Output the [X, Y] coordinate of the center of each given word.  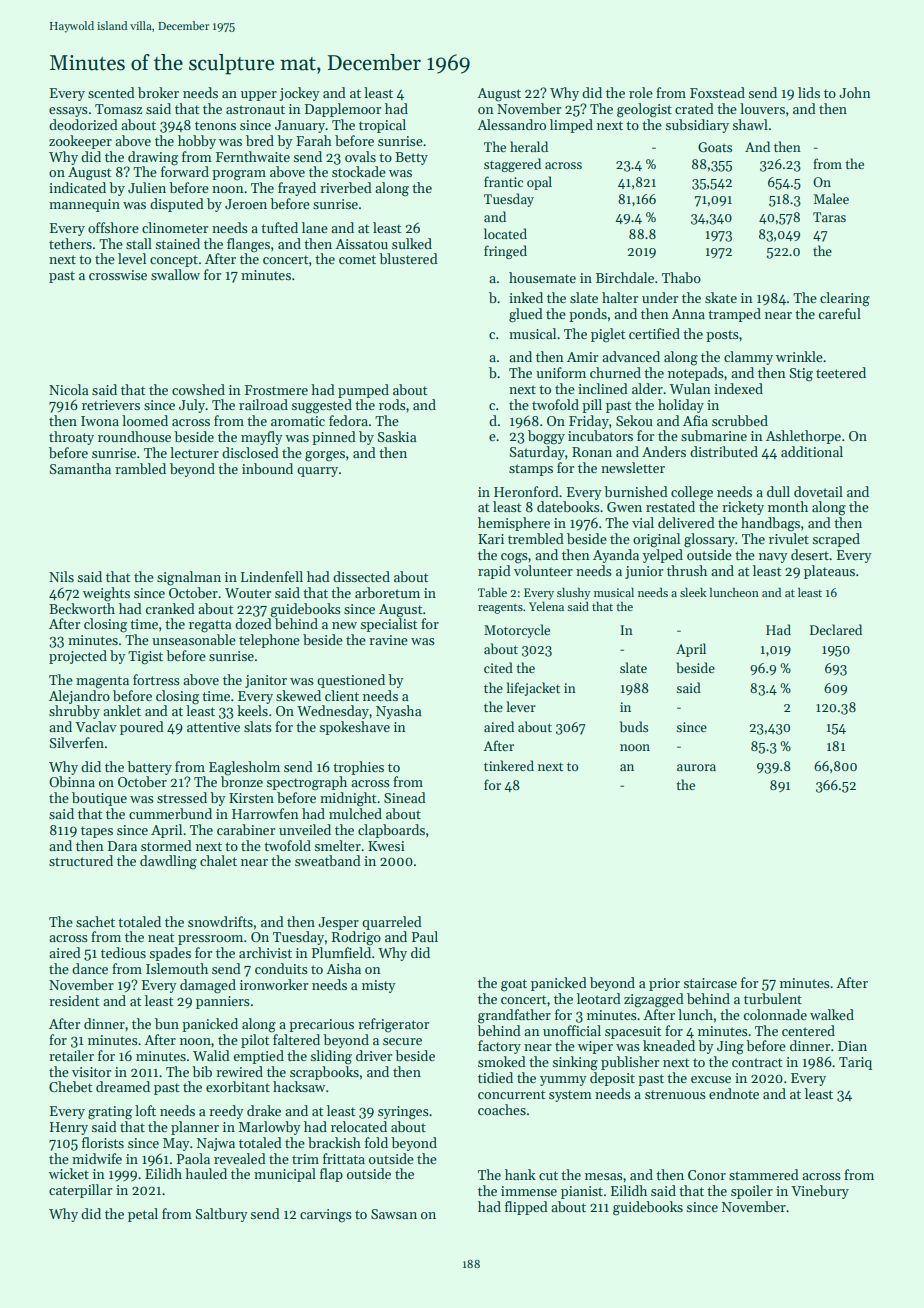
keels [252, 710]
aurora [696, 767]
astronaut [255, 109]
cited [498, 667]
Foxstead [717, 92]
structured [81, 860]
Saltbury [222, 1215]
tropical [382, 126]
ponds [588, 315]
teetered [841, 372]
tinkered [509, 765]
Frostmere [276, 390]
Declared [836, 629]
